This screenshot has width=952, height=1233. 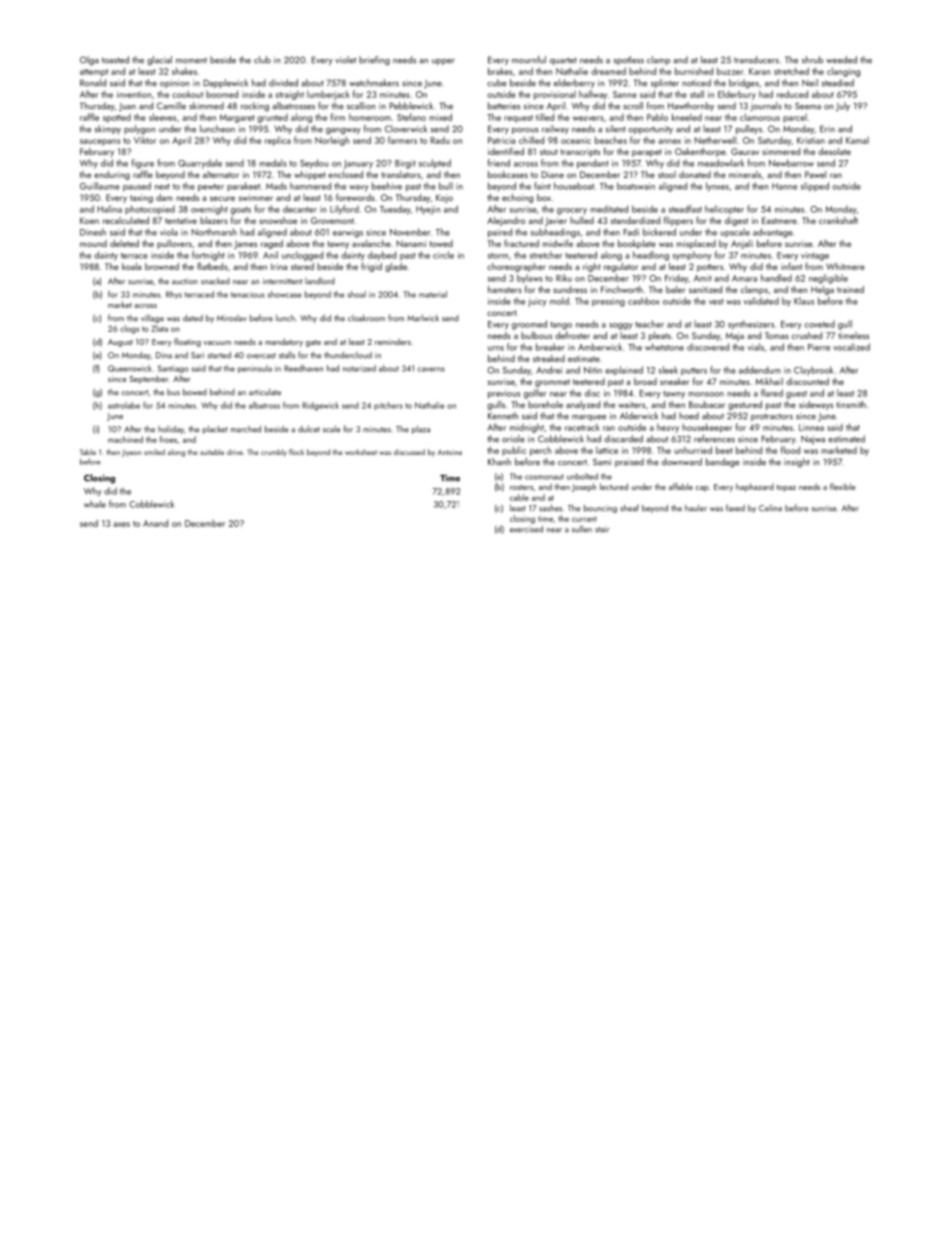 What do you see at coordinates (574, 83) in the screenshot?
I see `elderberry` at bounding box center [574, 83].
